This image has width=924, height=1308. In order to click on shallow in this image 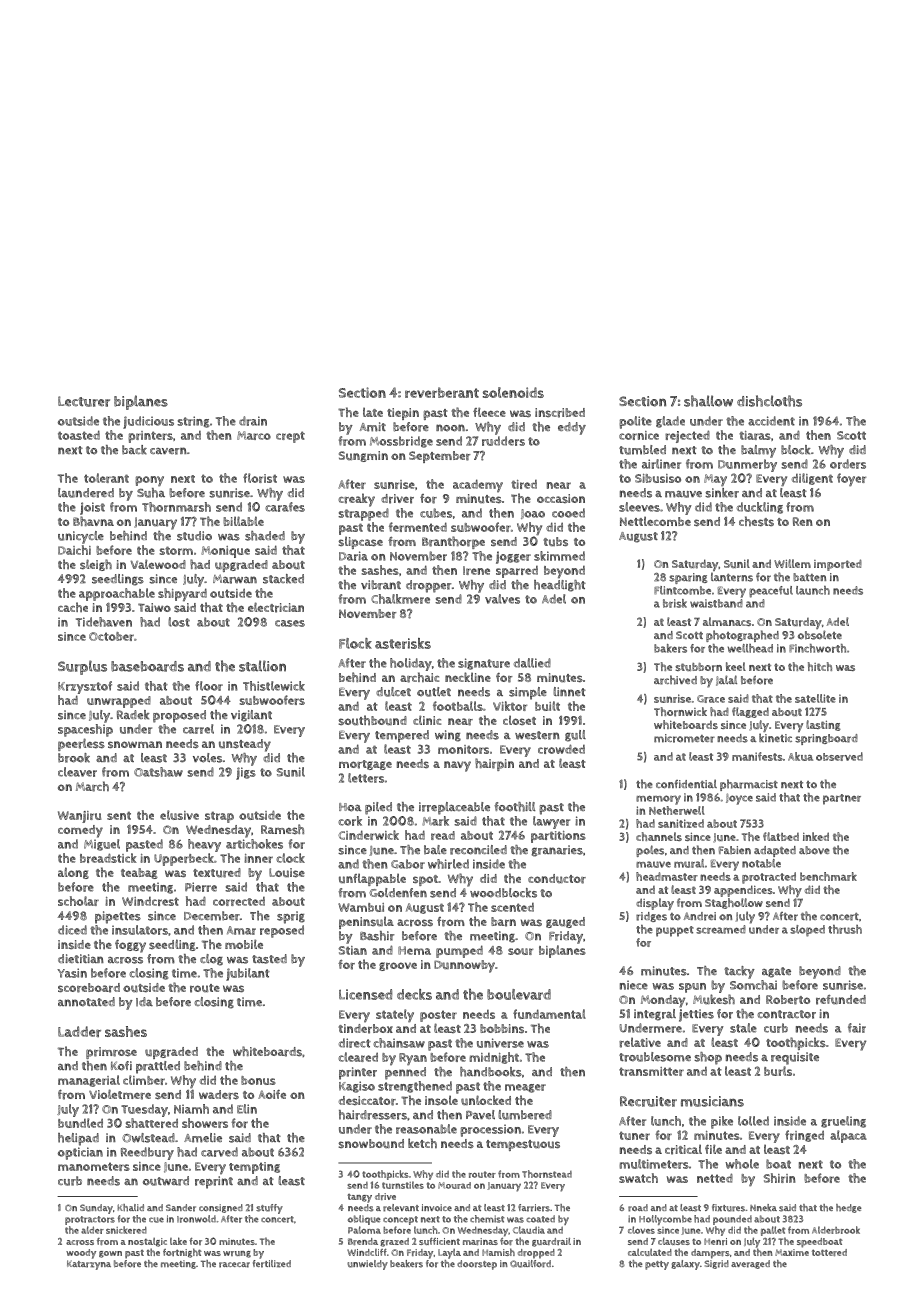, I will do `click(708, 401)`.
